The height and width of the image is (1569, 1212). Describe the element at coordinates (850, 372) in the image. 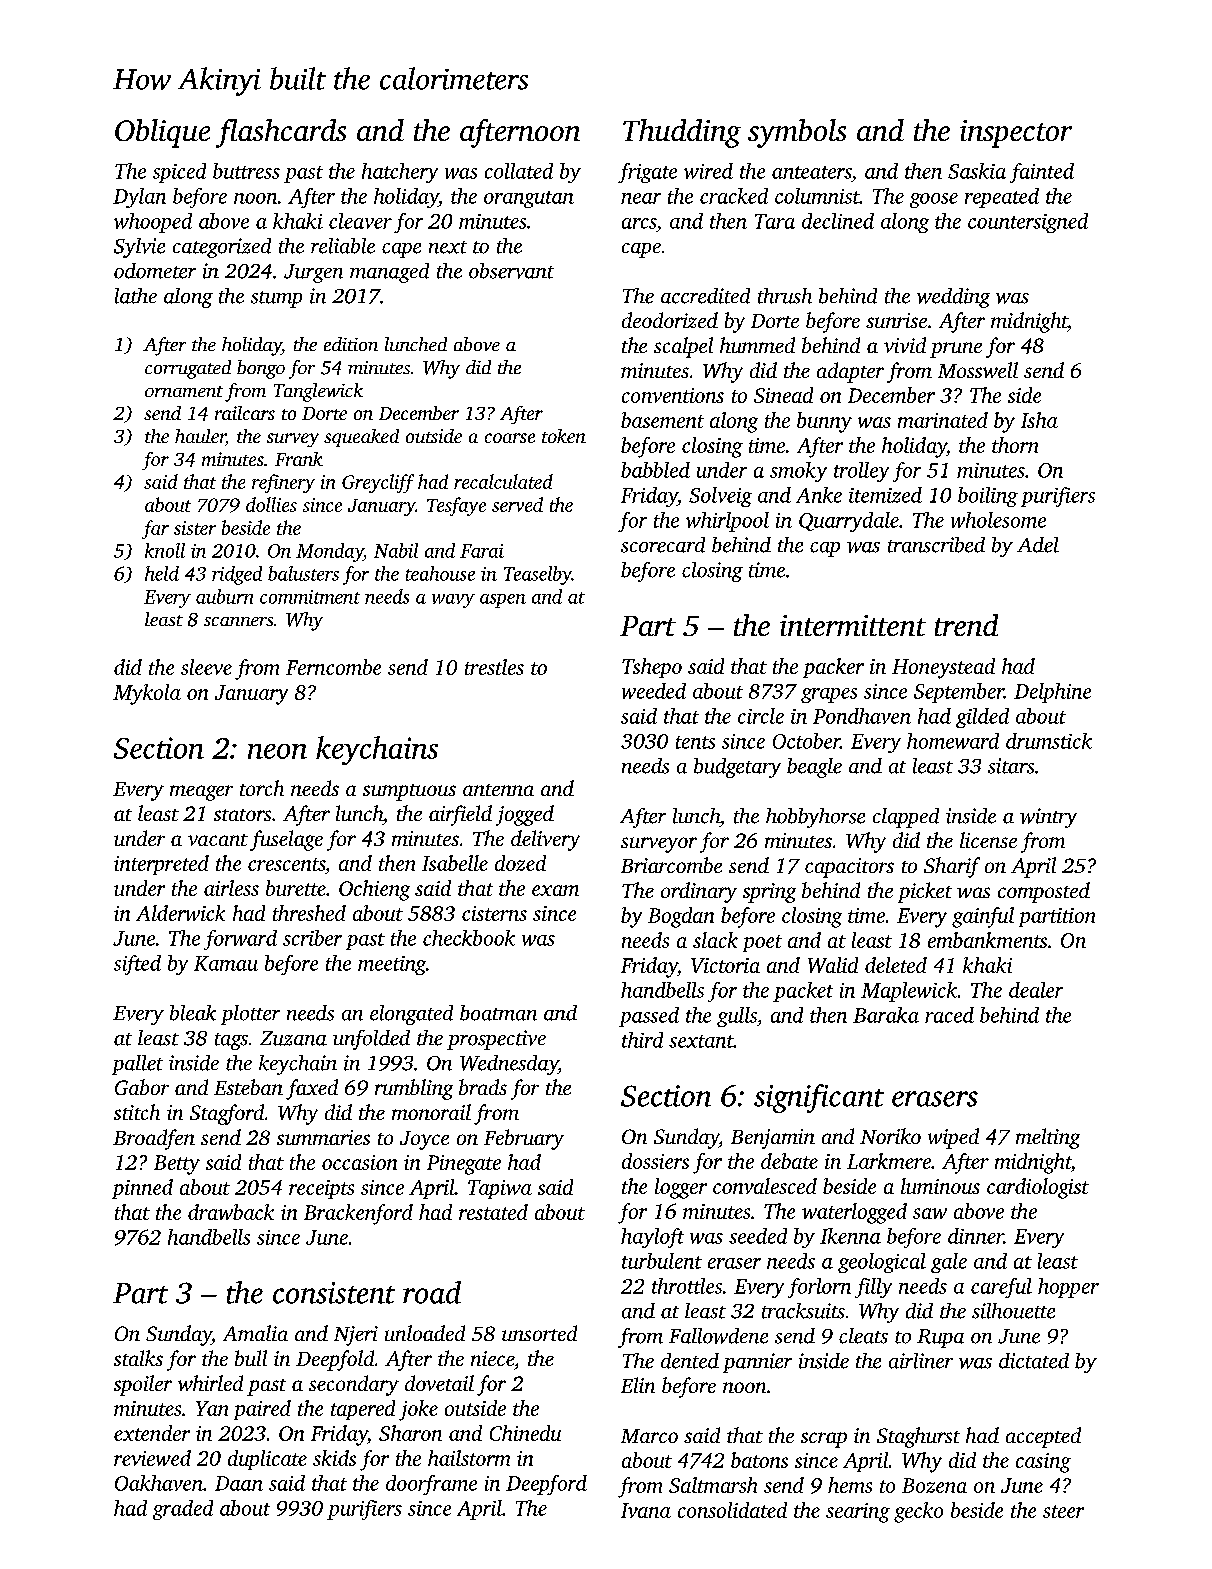

I see `adapter` at that location.
